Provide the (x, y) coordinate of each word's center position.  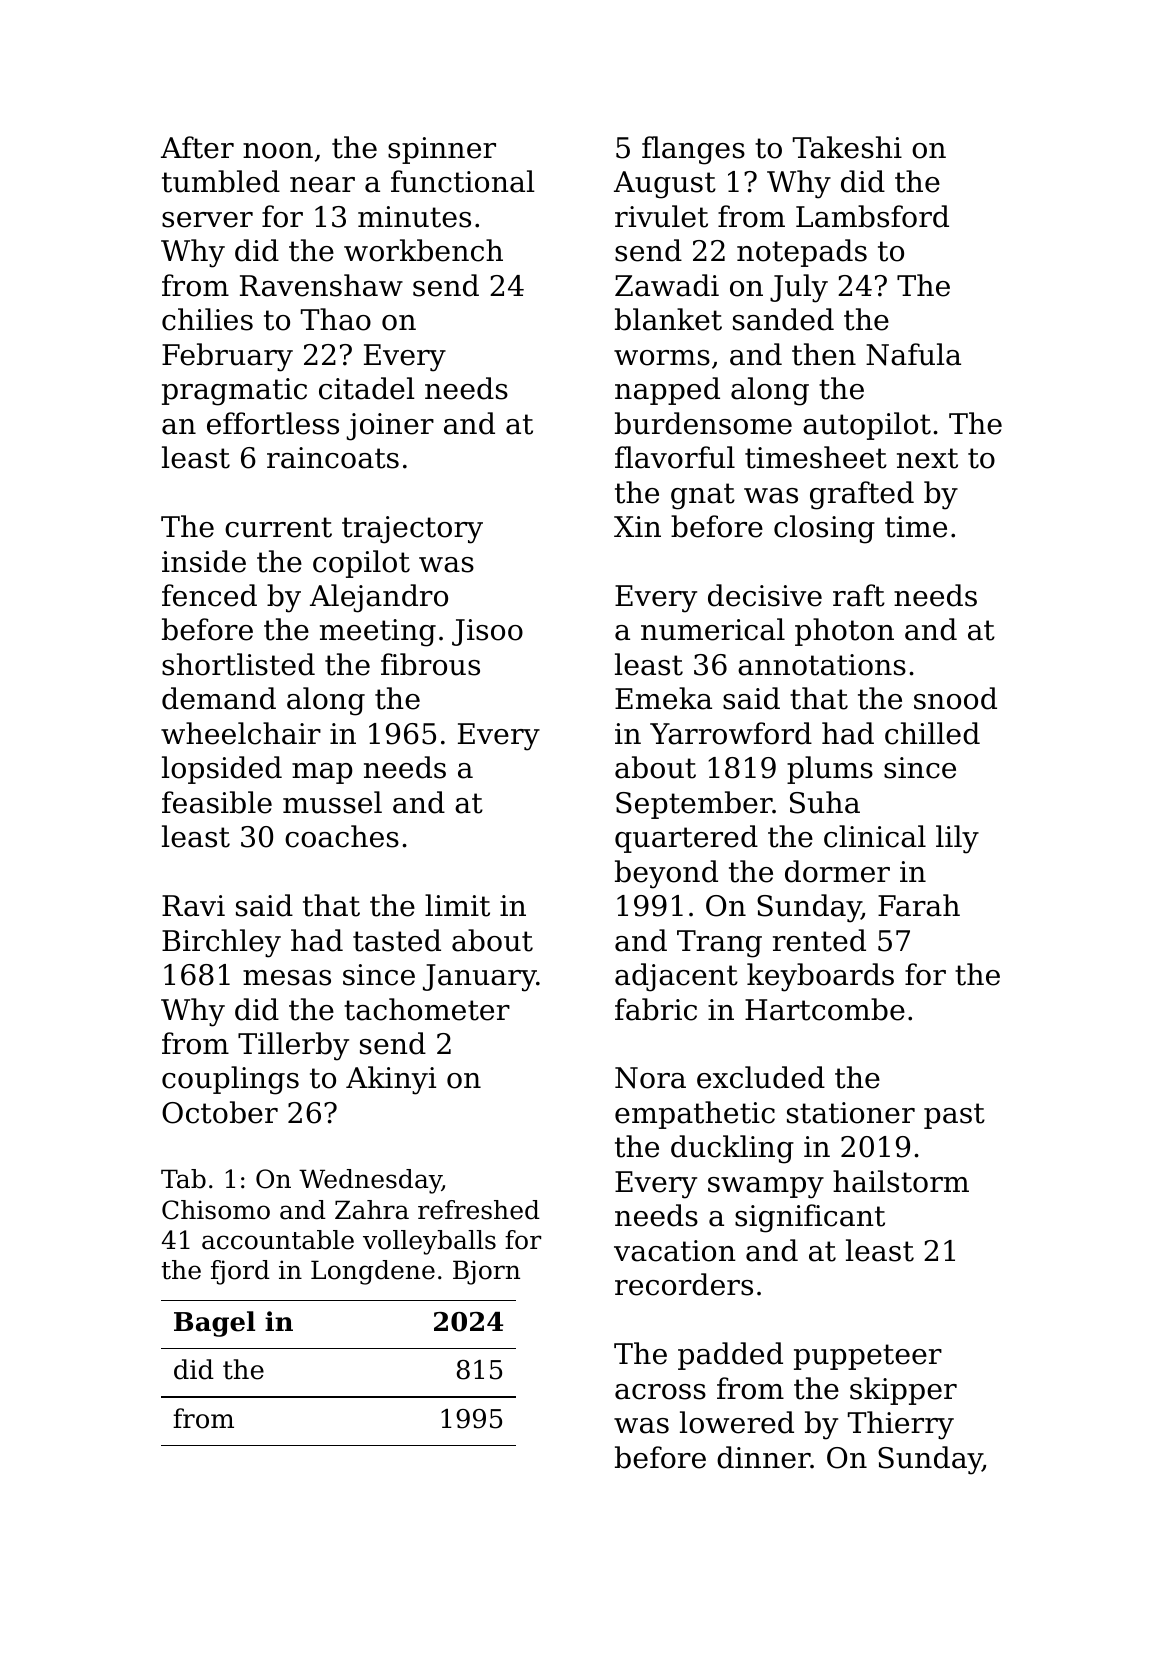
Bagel (214, 1324)
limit (457, 905)
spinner (442, 150)
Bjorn (486, 1272)
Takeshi (847, 147)
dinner (764, 1457)
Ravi (193, 906)
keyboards (820, 977)
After (197, 147)
